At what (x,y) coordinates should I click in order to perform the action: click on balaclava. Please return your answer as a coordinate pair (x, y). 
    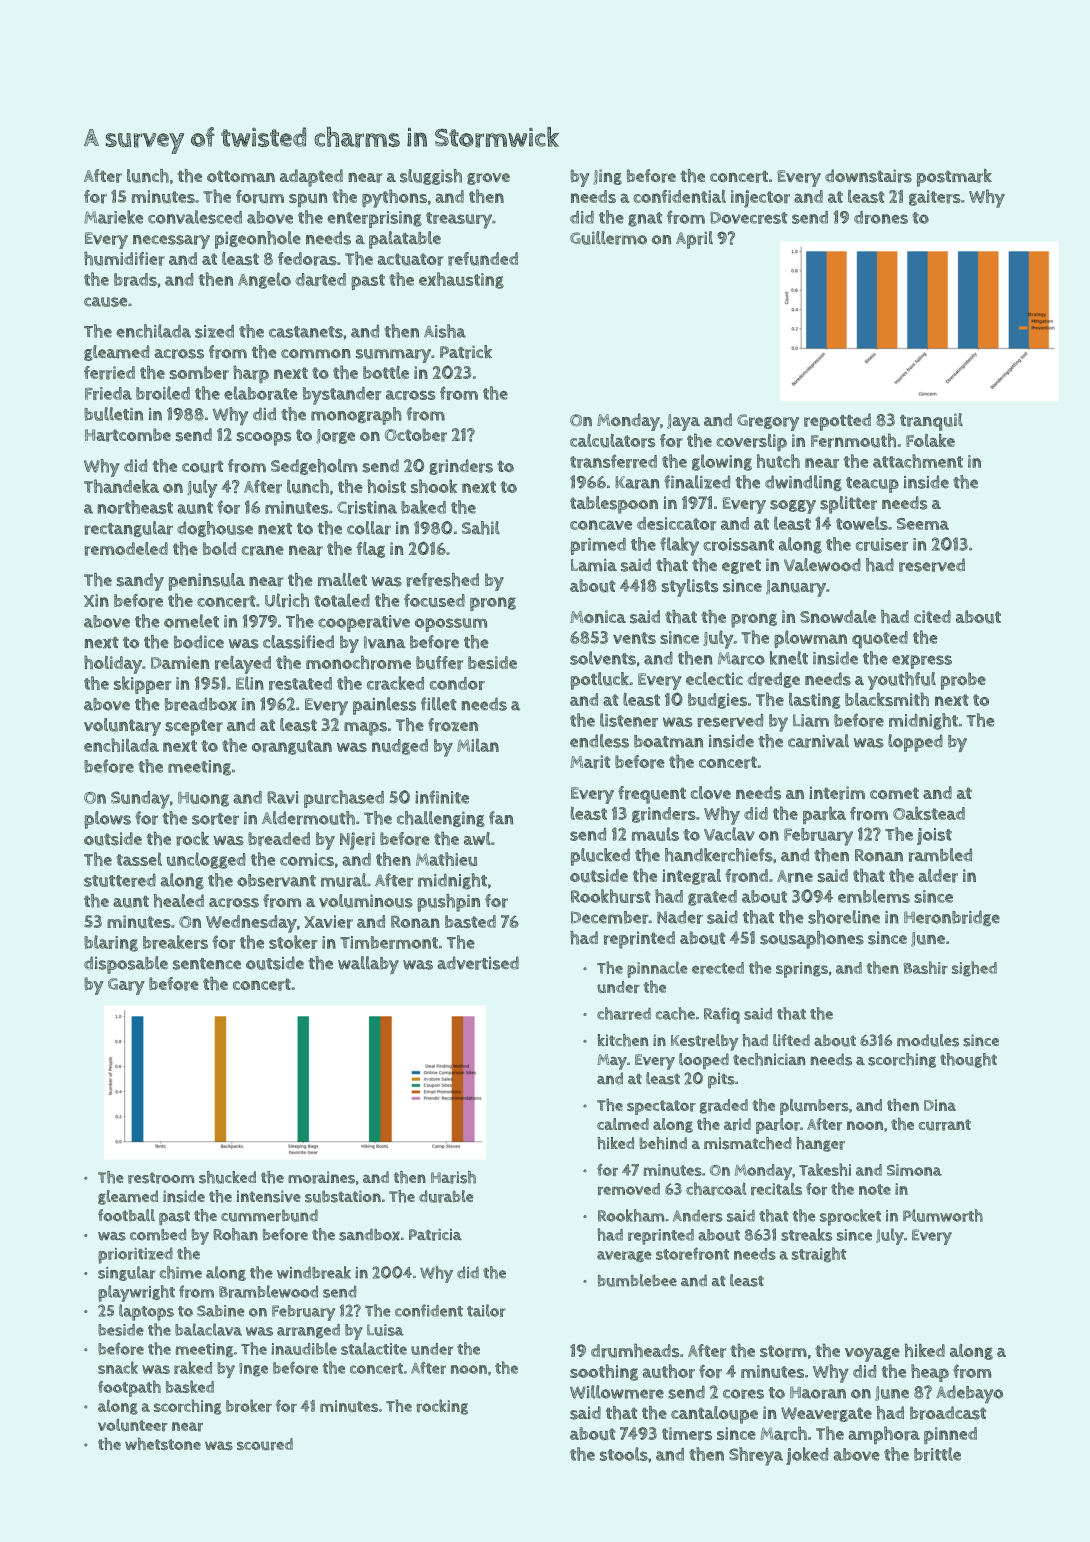
    Looking at the image, I should click on (208, 1329).
